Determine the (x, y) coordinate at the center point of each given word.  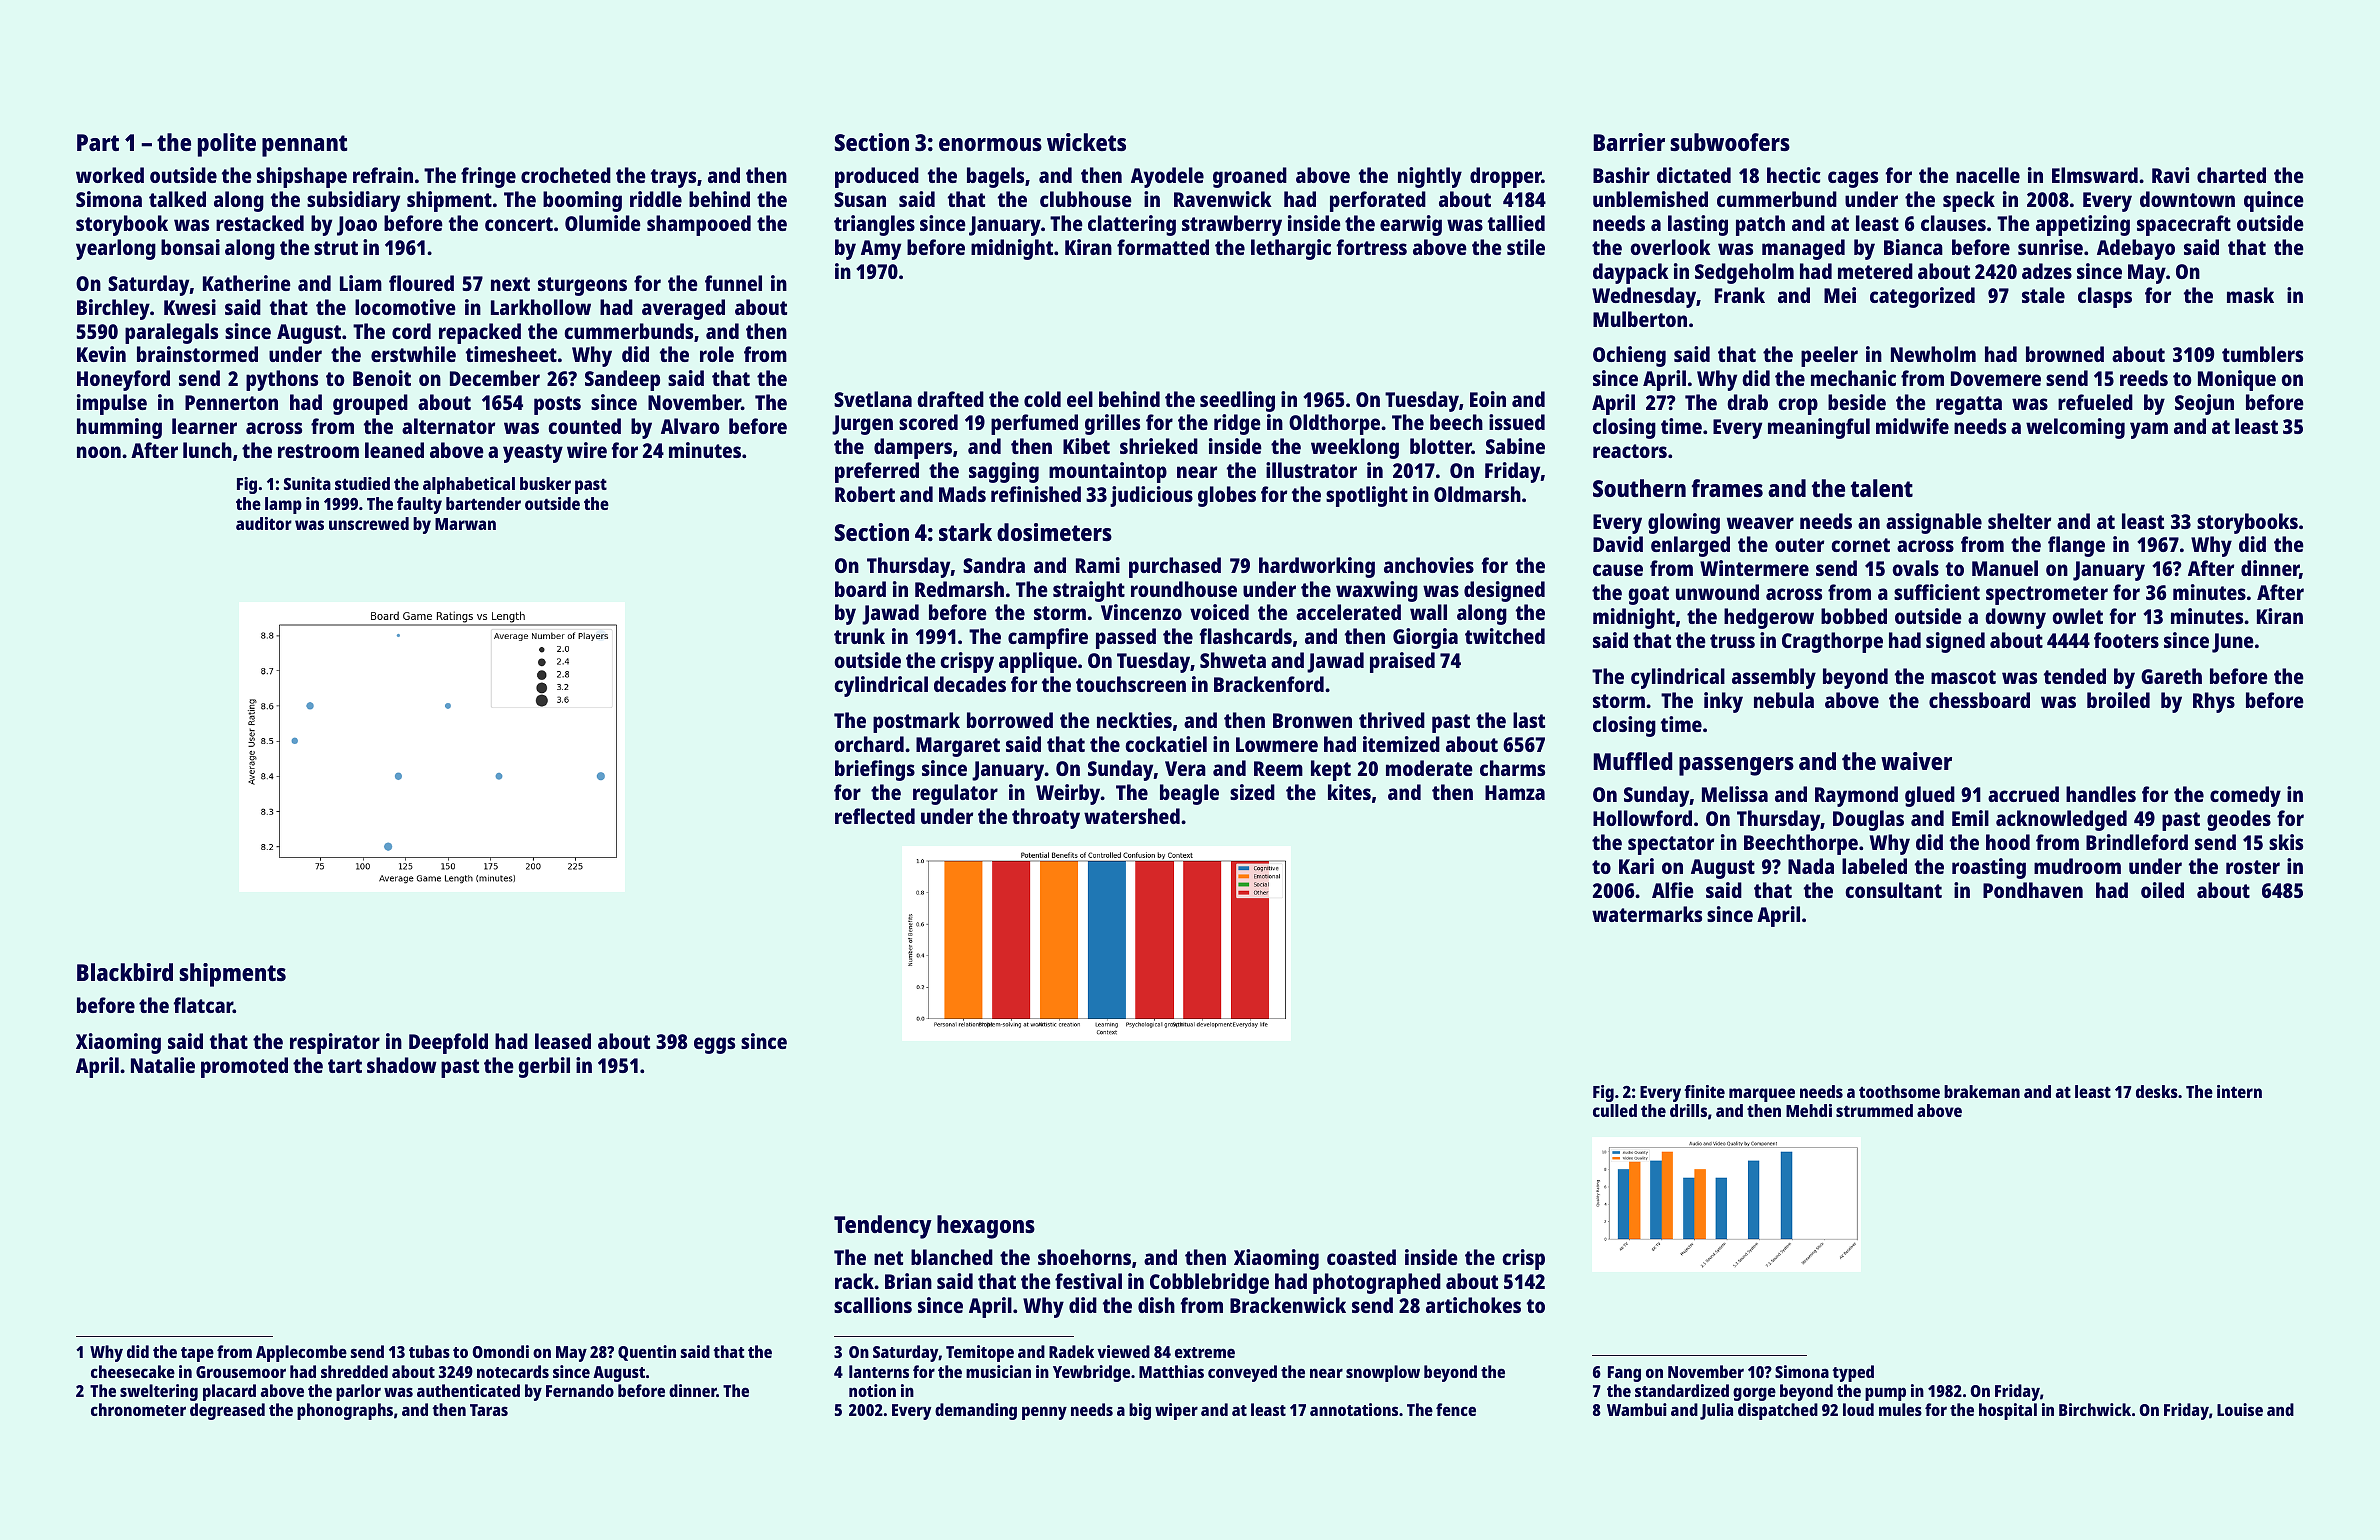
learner (204, 426)
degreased (227, 1411)
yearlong (116, 249)
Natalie (163, 1065)
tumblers (2262, 354)
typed (1853, 1373)
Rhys (2214, 702)
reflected (875, 816)
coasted (1361, 1257)
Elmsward (2095, 175)
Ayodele (1167, 177)
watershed (1132, 816)
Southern (1639, 488)
